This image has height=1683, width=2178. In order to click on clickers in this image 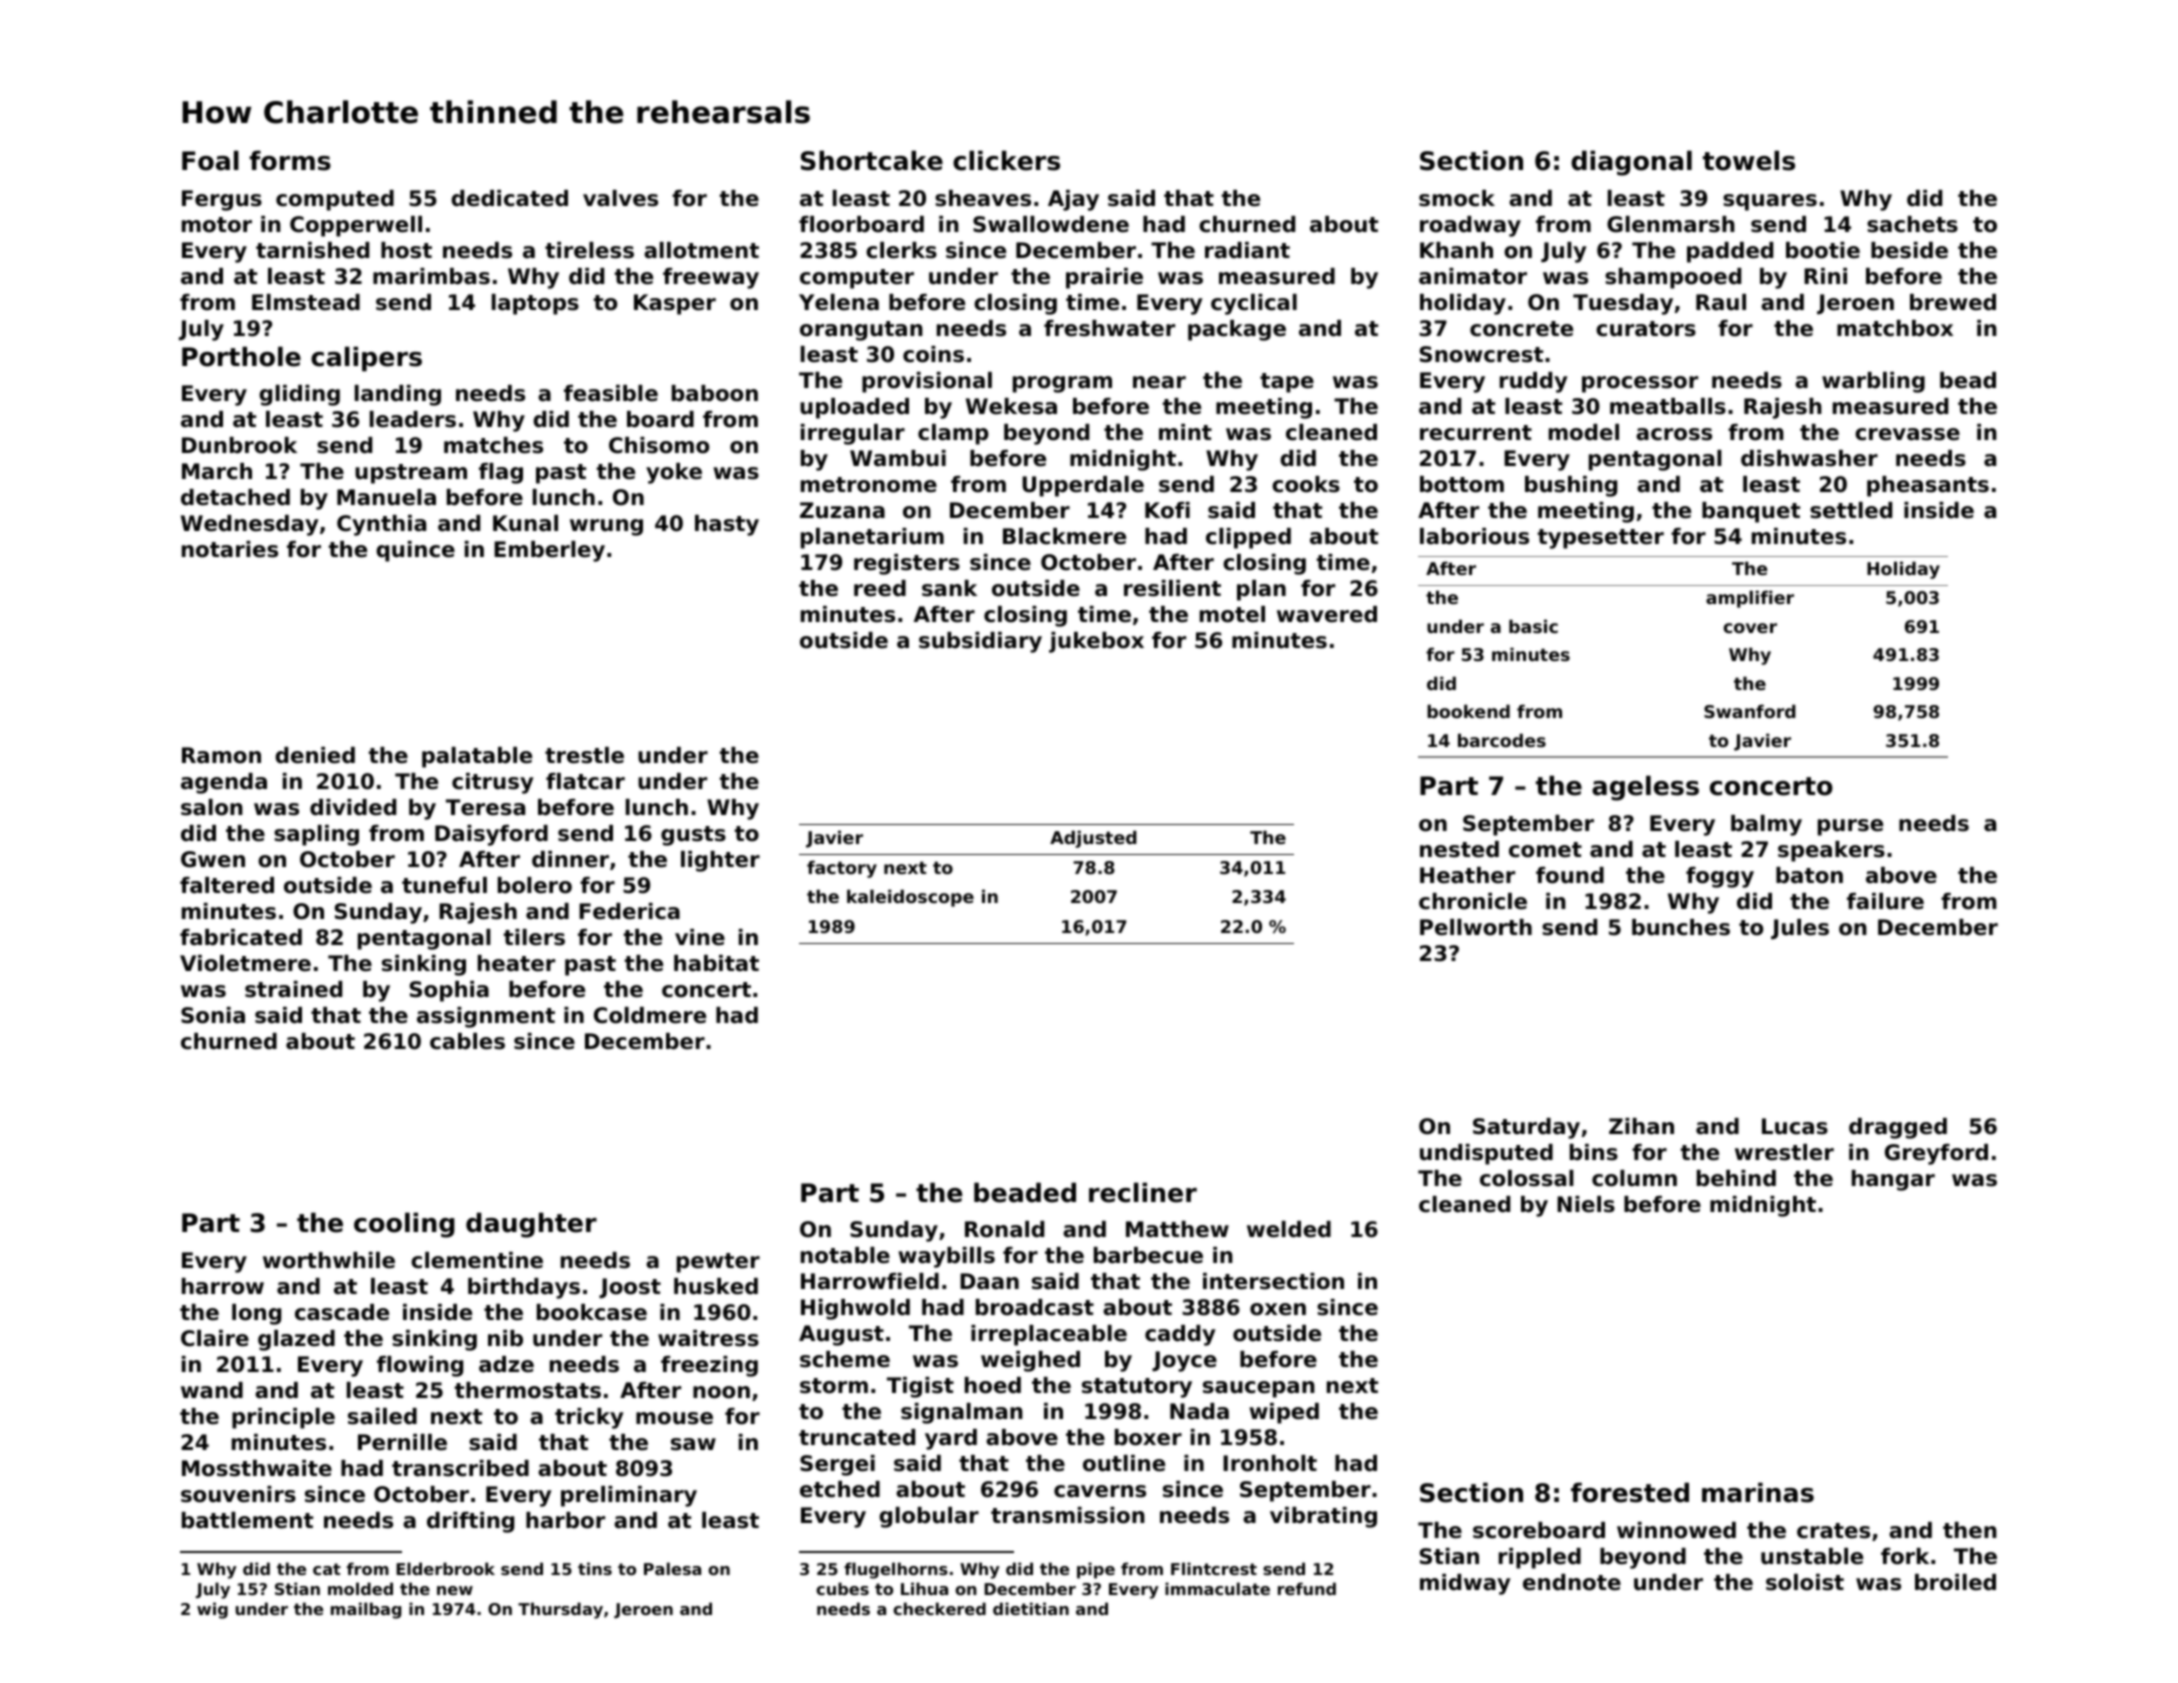, I will do `click(1006, 160)`.
